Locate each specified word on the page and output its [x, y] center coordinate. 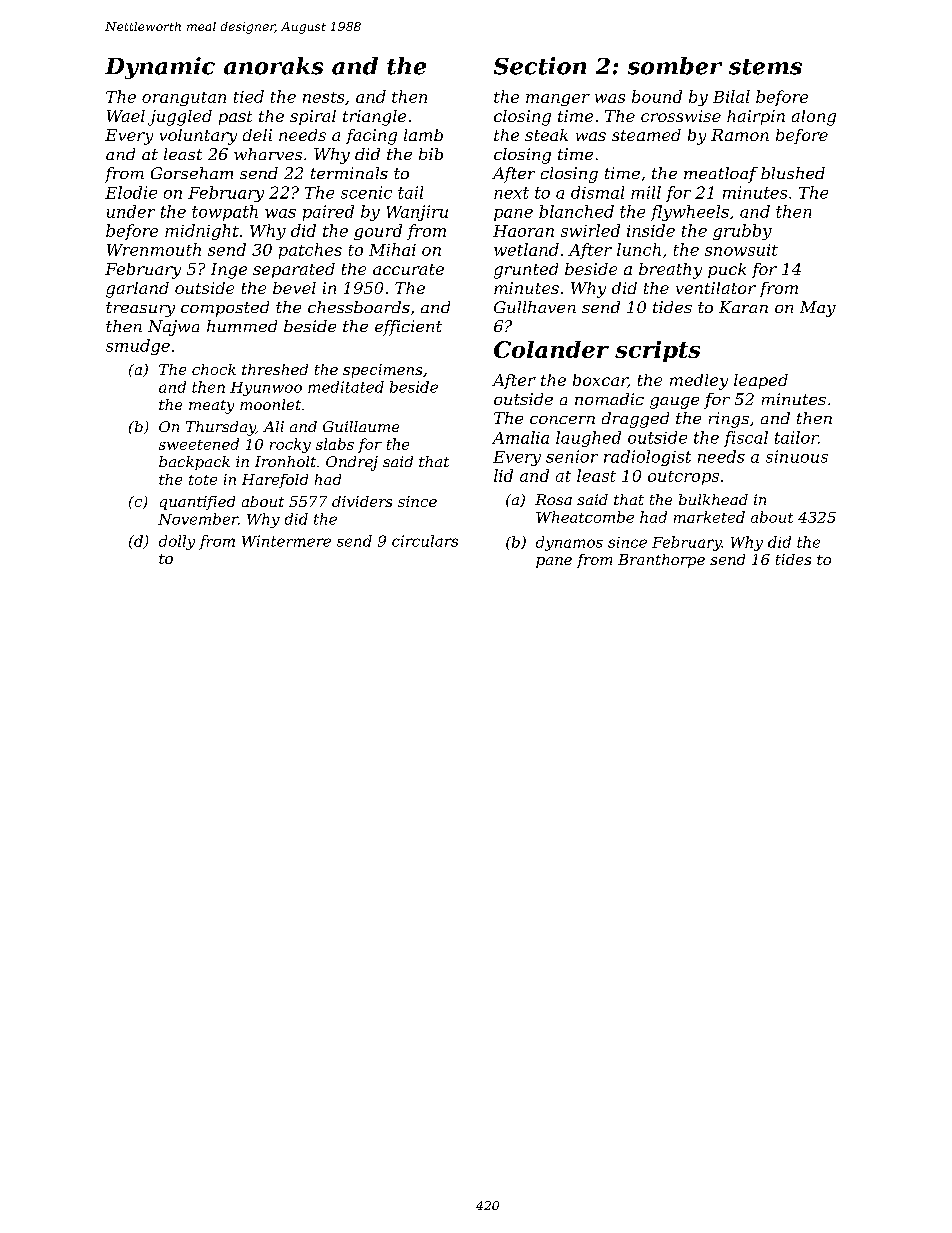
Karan [743, 307]
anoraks [273, 66]
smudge [138, 347]
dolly [177, 542]
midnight [202, 232]
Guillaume [361, 426]
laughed [588, 439]
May [818, 309]
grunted [526, 271]
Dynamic [160, 68]
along [814, 118]
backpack [194, 463]
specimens [382, 371]
